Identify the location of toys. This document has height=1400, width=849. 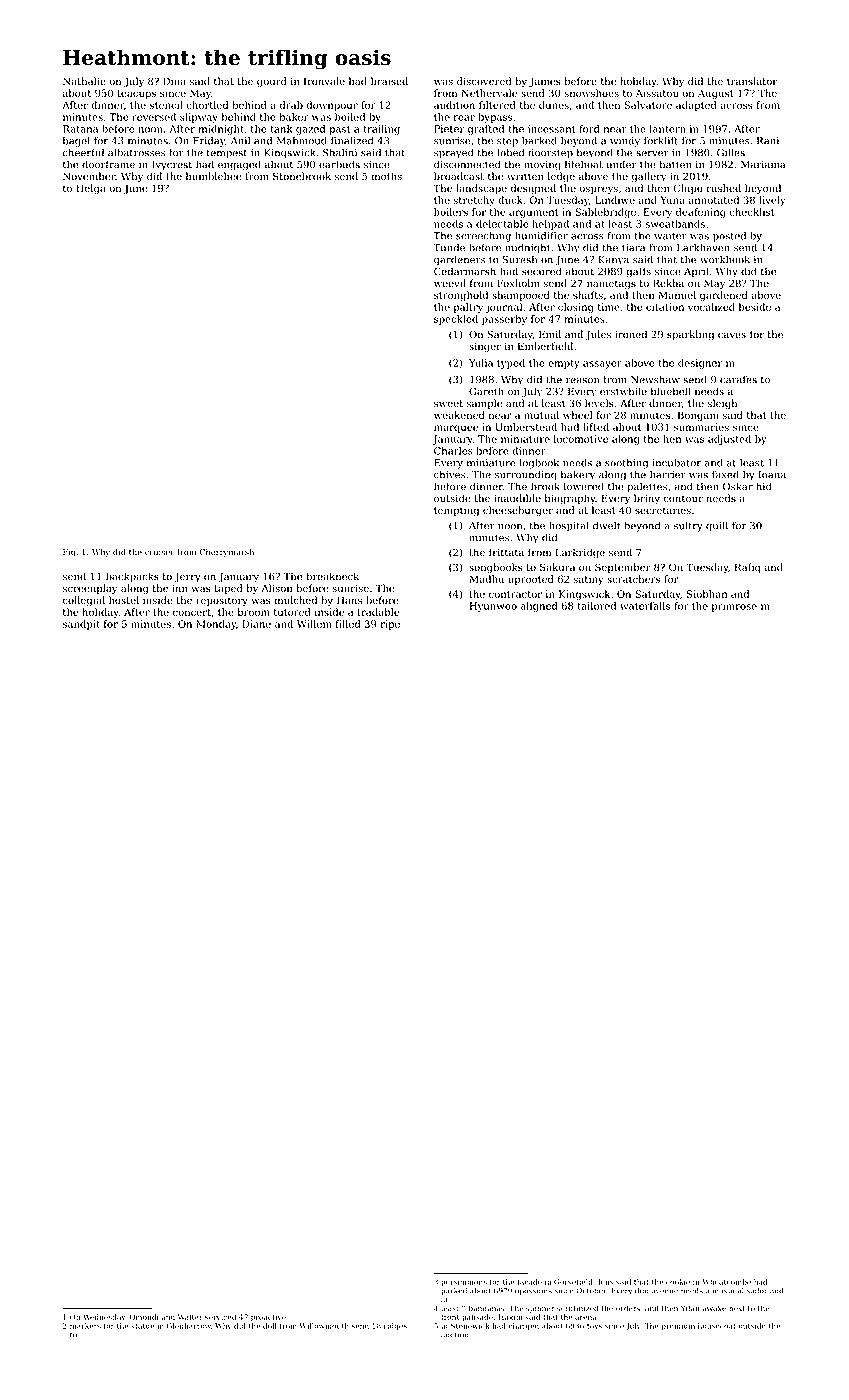
(594, 1327).
